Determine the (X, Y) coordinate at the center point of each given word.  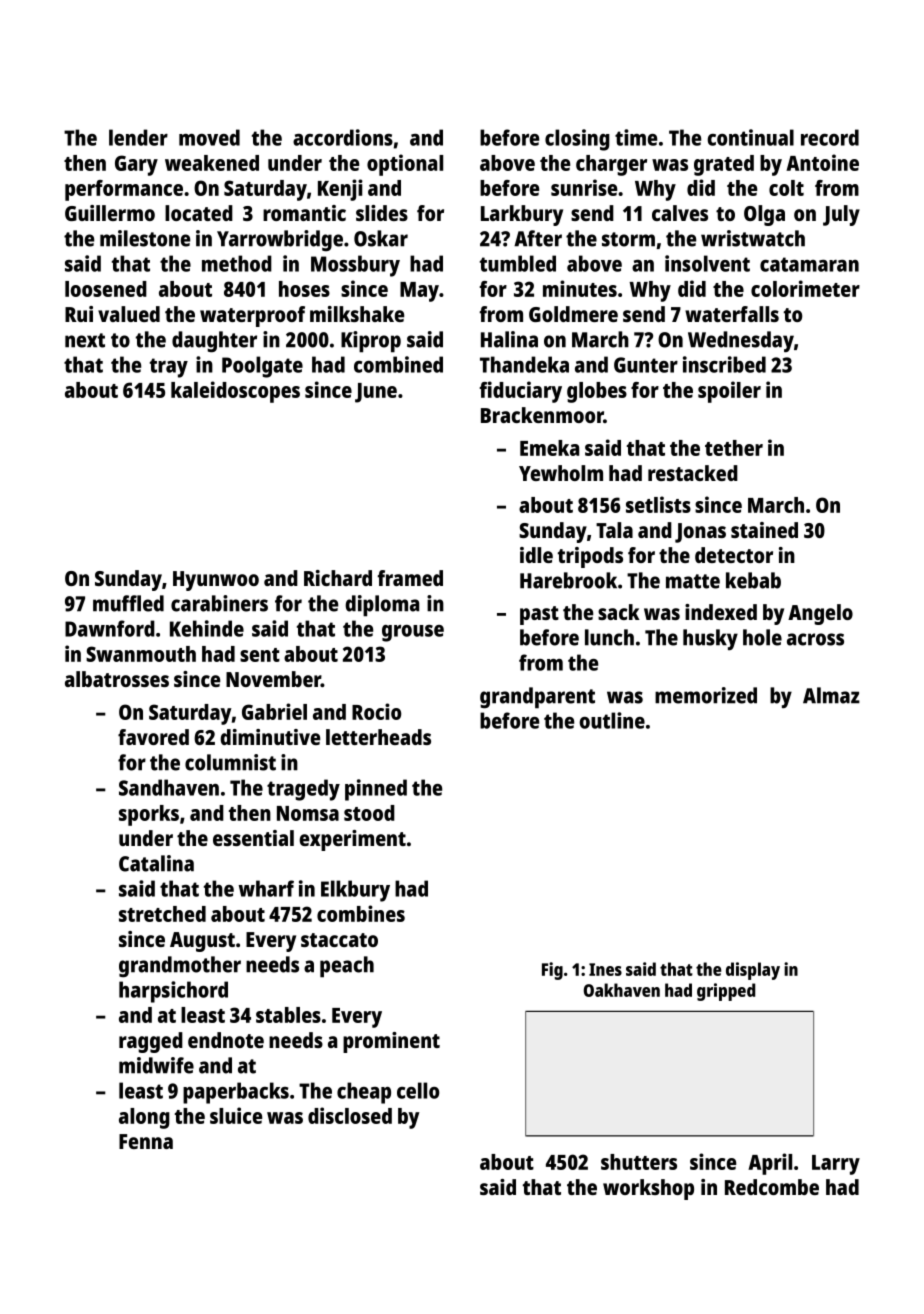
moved (209, 137)
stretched (162, 914)
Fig (552, 971)
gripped (726, 992)
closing (577, 140)
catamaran (809, 264)
